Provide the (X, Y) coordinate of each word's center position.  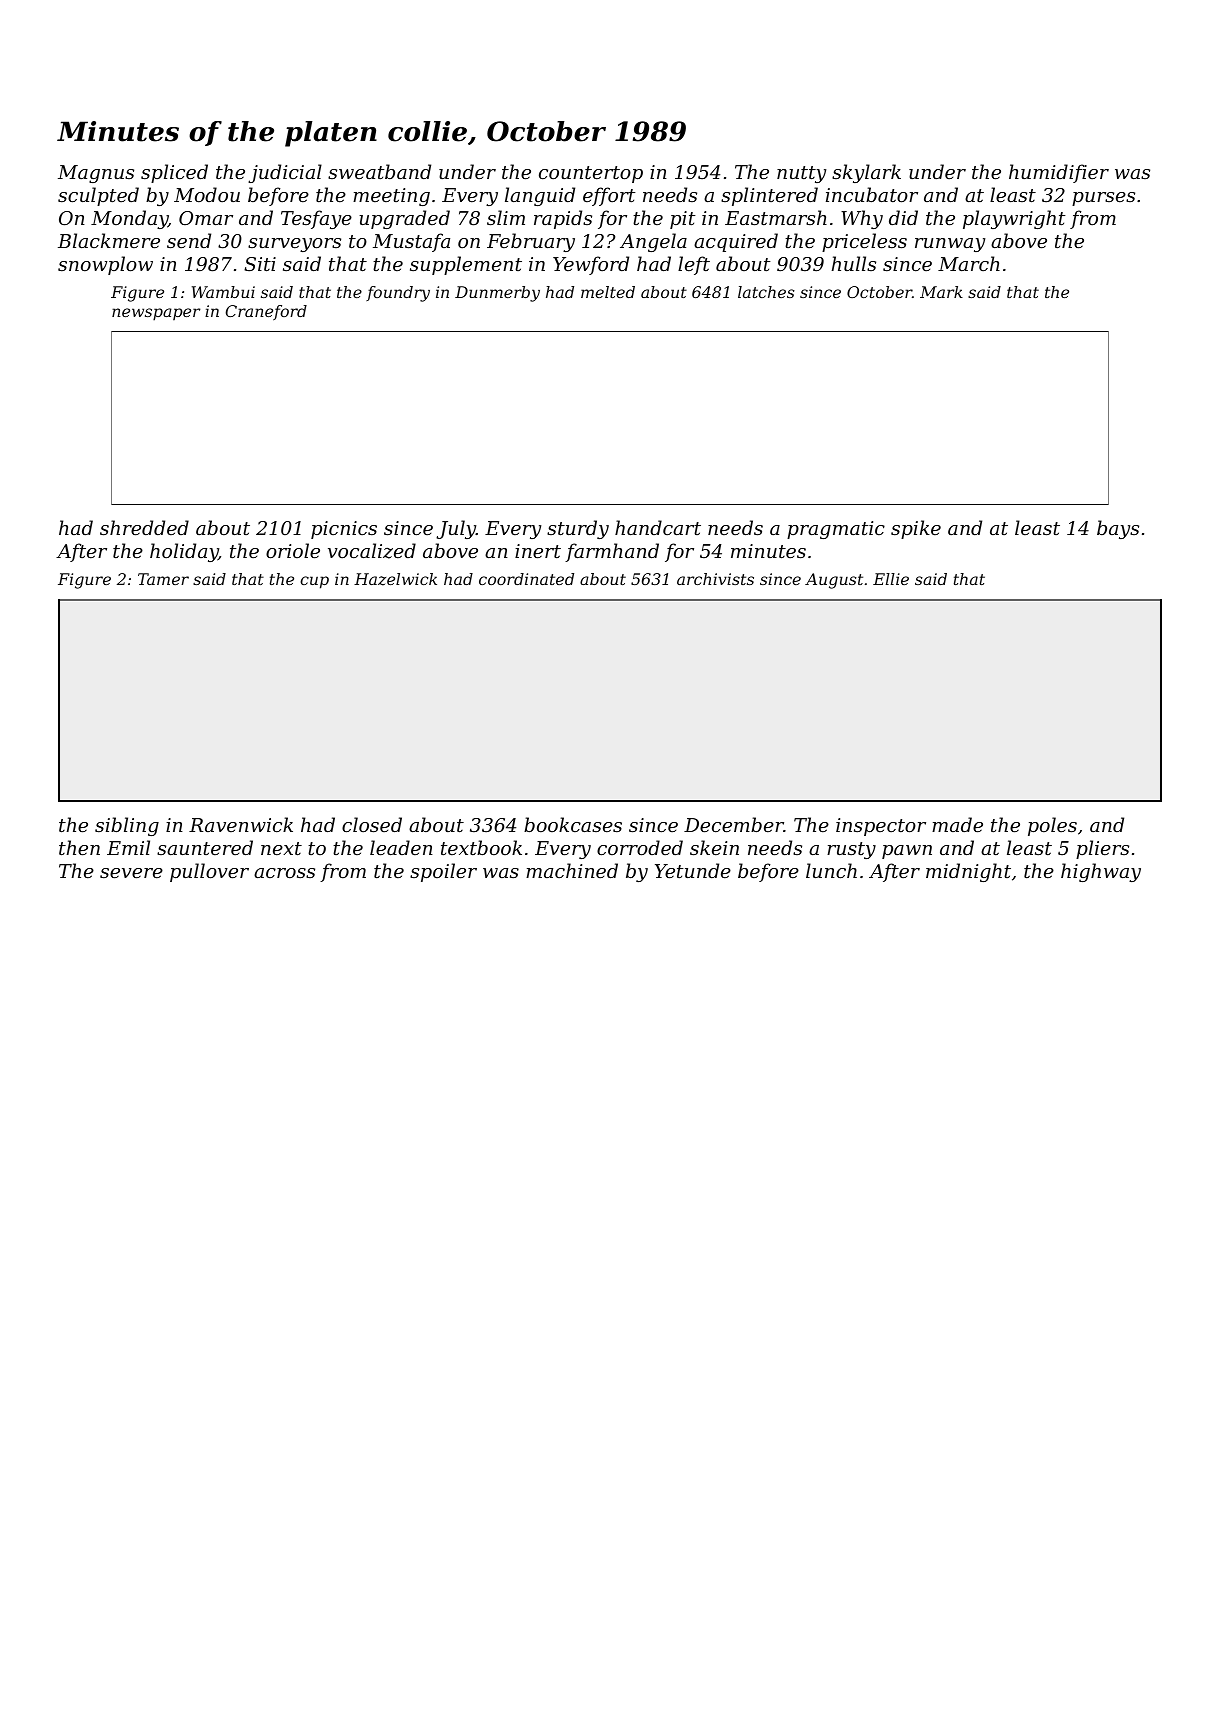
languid (540, 196)
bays (1118, 529)
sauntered (205, 847)
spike (916, 529)
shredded (144, 527)
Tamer (163, 579)
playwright (1014, 219)
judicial (285, 173)
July (456, 529)
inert (538, 551)
